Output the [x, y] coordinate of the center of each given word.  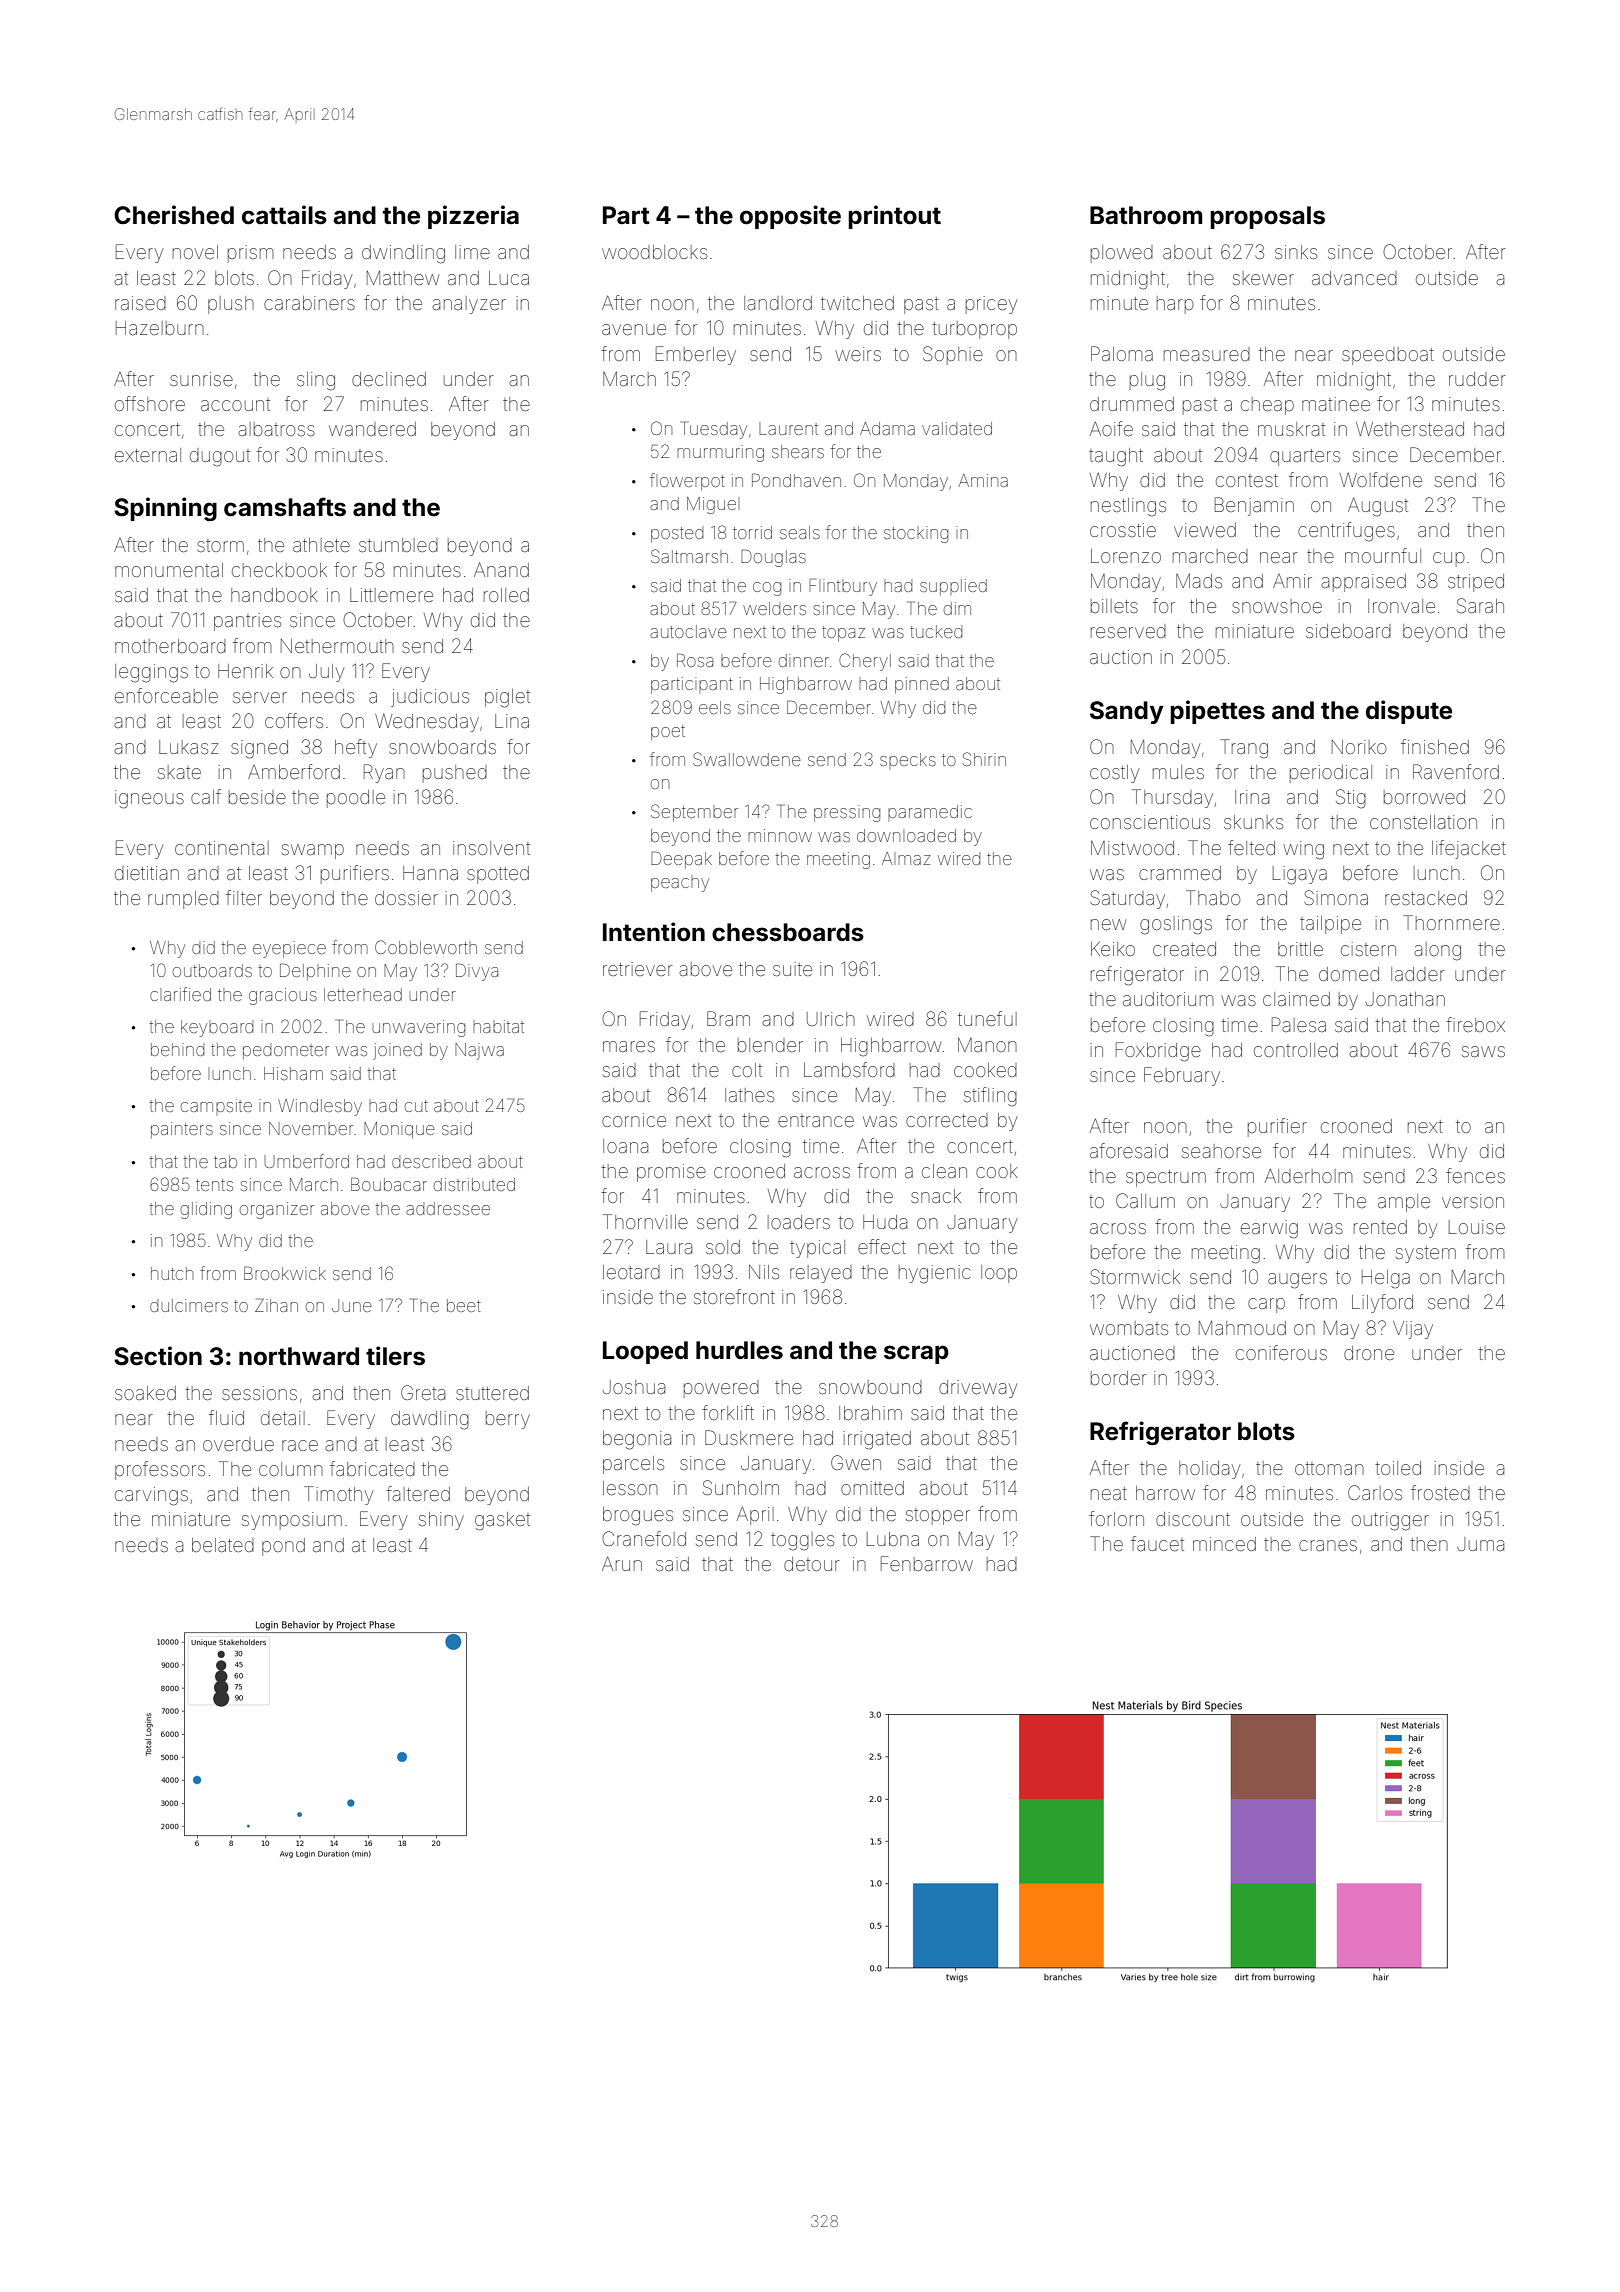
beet [464, 1305]
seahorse [1221, 1151]
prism [250, 254]
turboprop [974, 330]
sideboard [1348, 631]
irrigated [877, 1440]
